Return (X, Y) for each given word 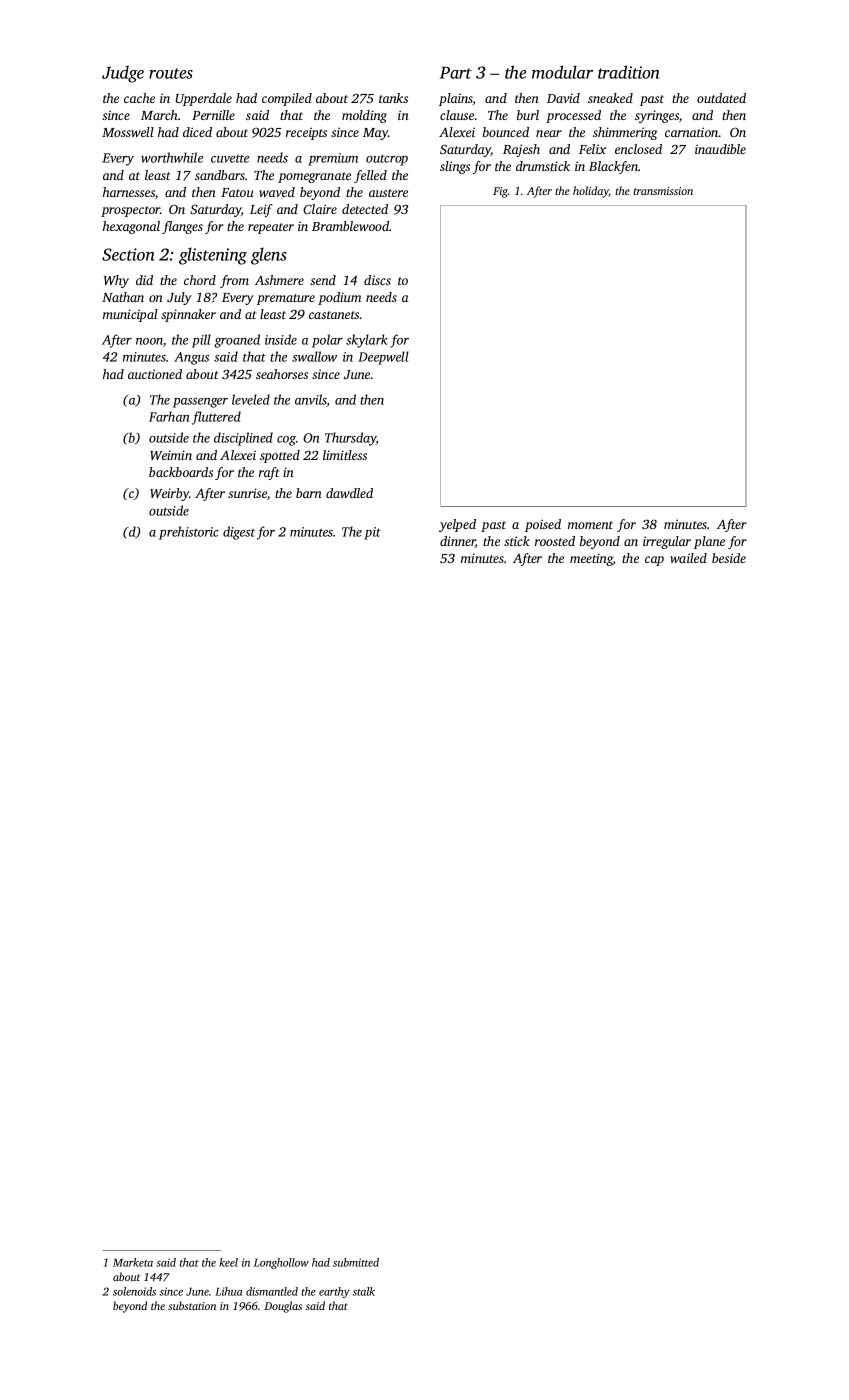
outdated (721, 98)
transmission (663, 191)
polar (327, 341)
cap (654, 561)
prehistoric (189, 533)
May (376, 134)
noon (149, 341)
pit (372, 533)
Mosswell (128, 132)
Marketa (133, 1262)
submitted (356, 1262)
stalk (363, 1291)
